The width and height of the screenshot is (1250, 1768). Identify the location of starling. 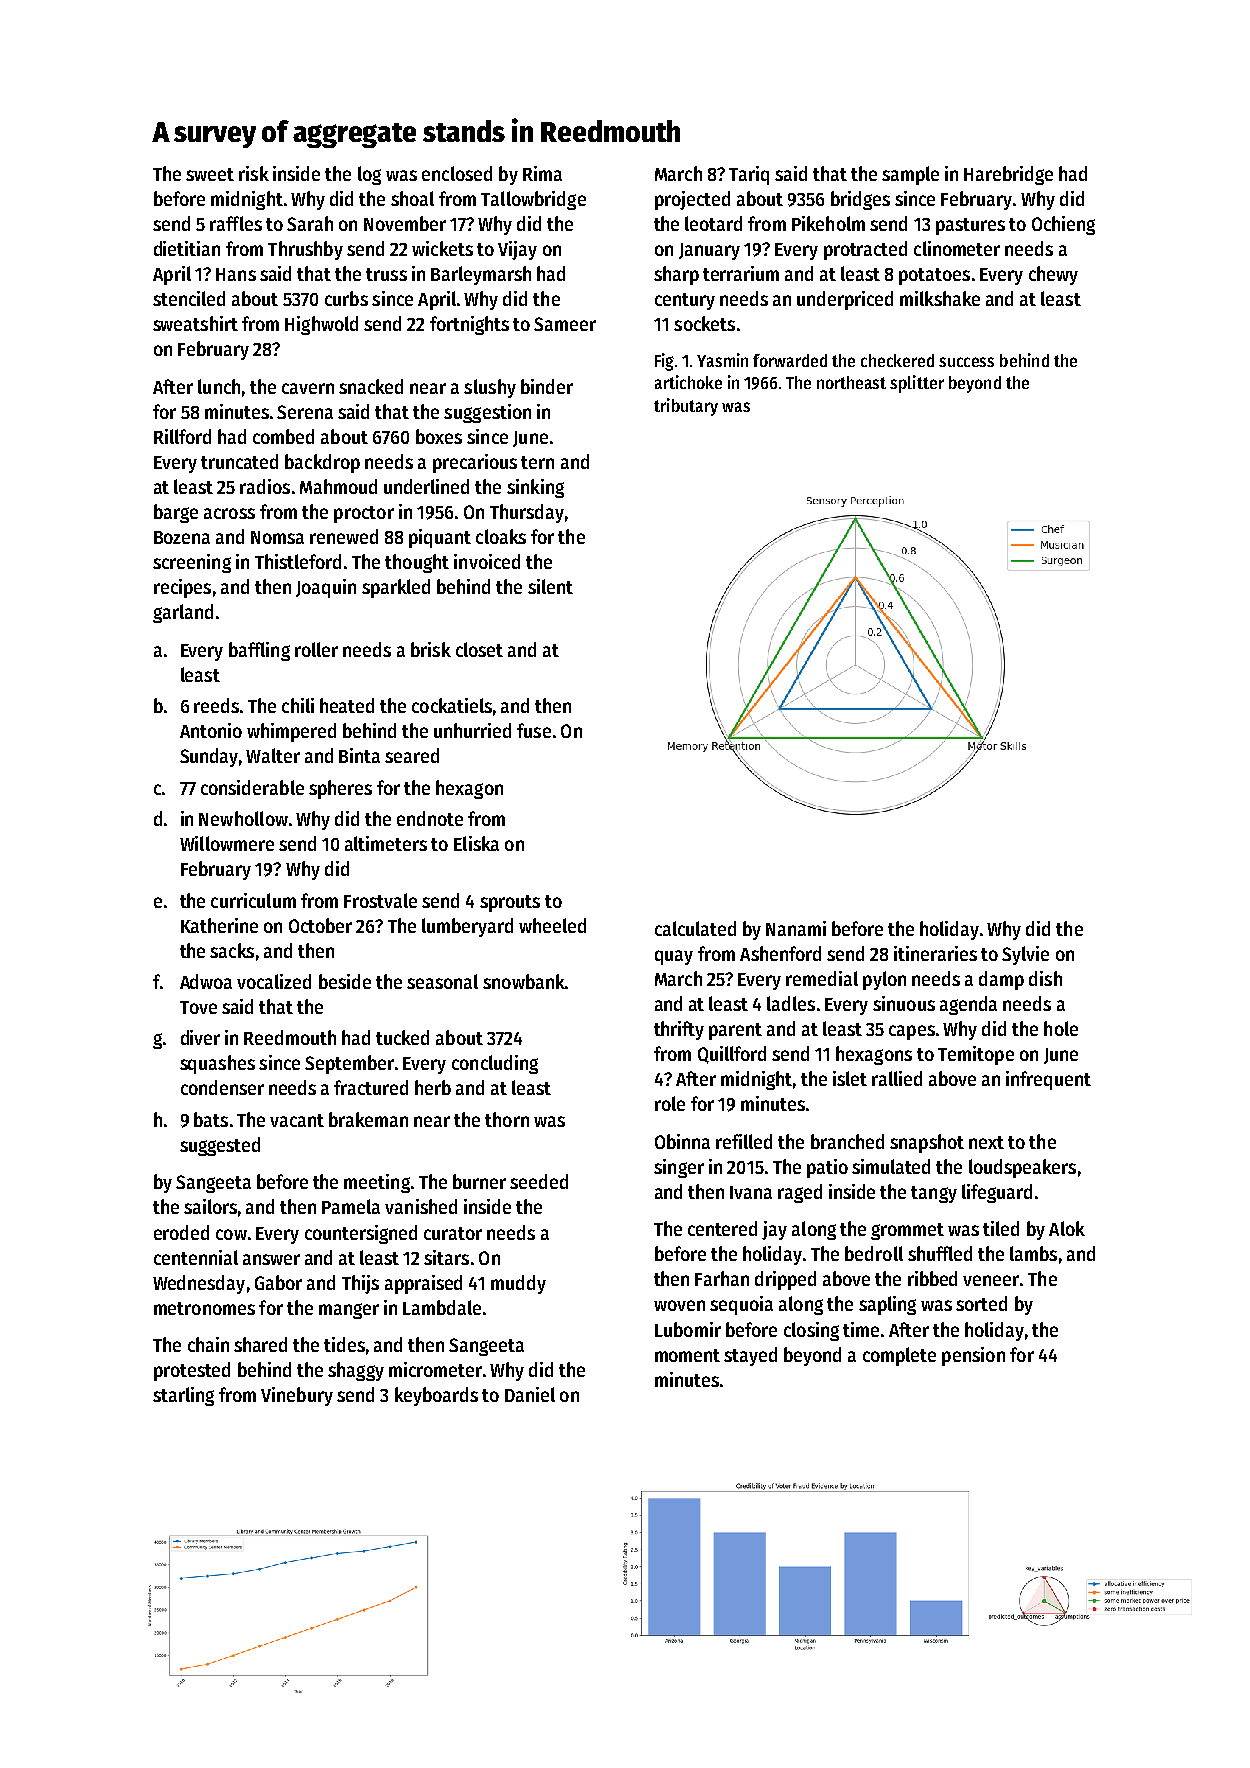
(183, 1396).
